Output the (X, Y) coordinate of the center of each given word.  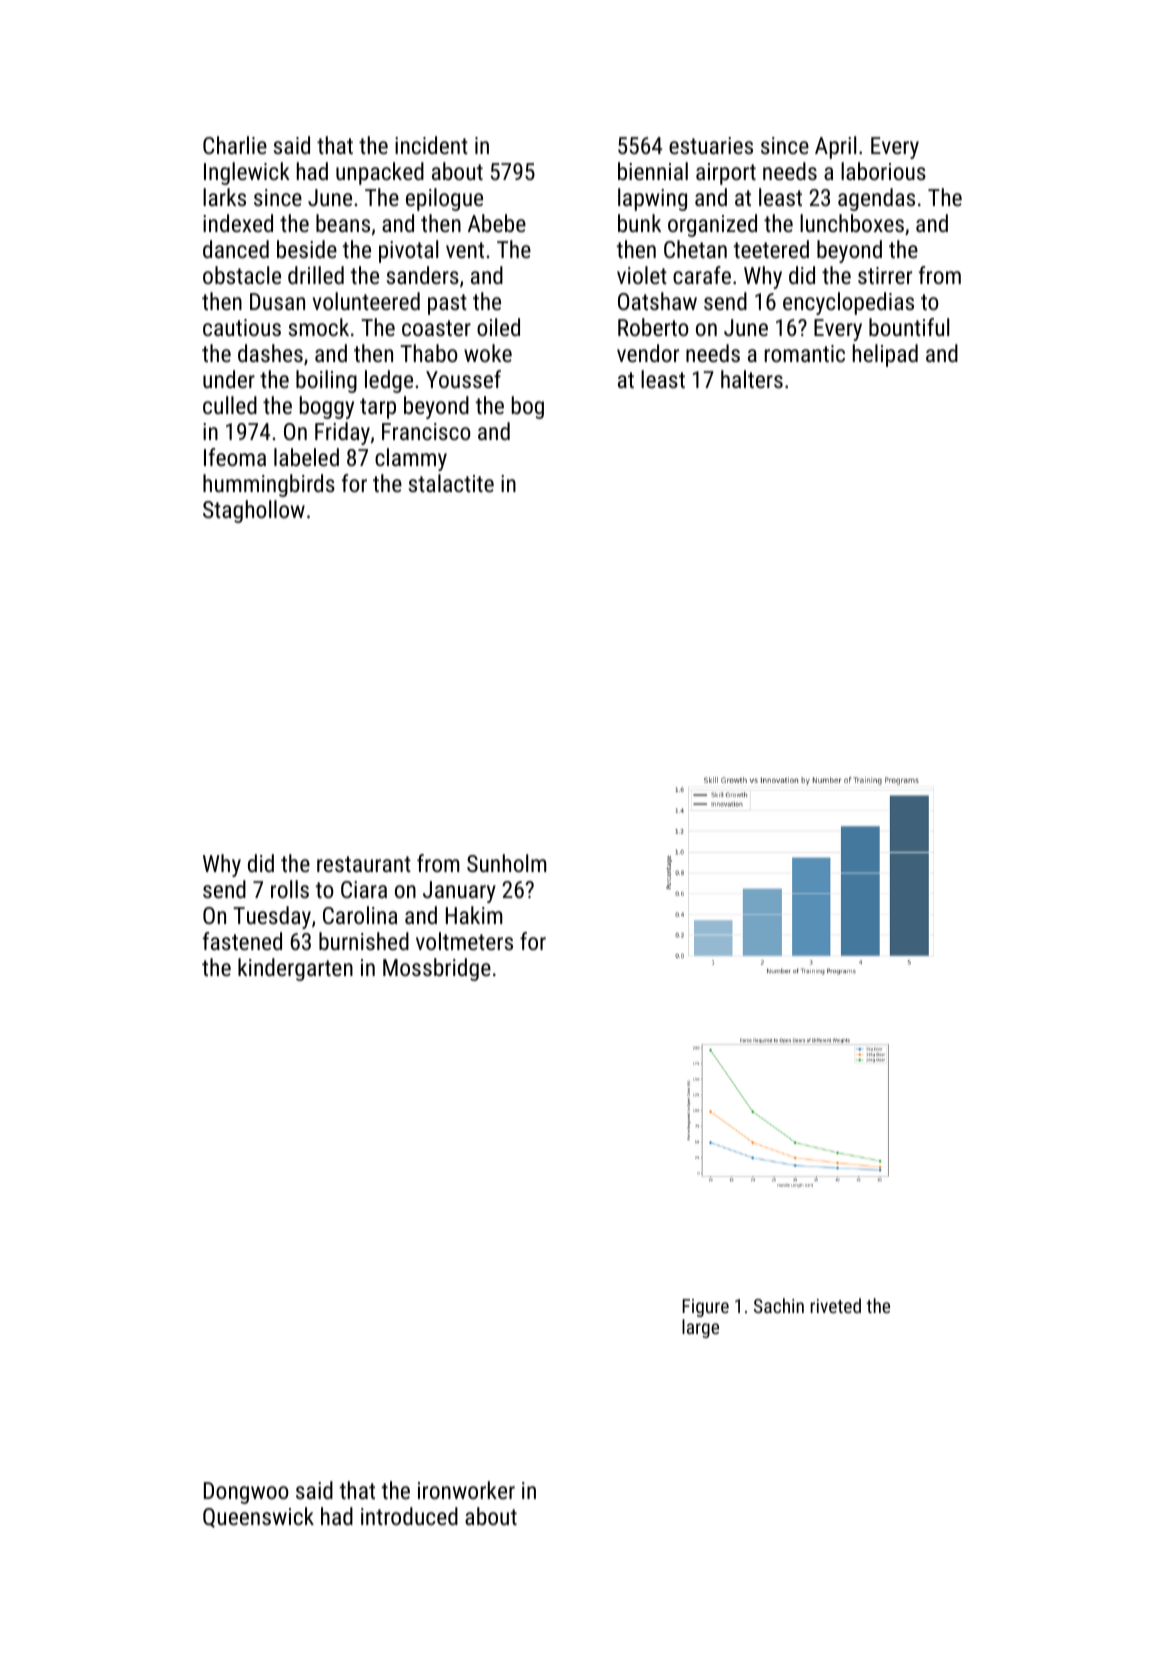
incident (431, 145)
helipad (885, 355)
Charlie (235, 145)
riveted (836, 1305)
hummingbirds (269, 485)
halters (752, 379)
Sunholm (506, 863)
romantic (805, 353)
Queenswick (258, 1517)
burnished (364, 941)
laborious (883, 171)
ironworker (466, 1490)
